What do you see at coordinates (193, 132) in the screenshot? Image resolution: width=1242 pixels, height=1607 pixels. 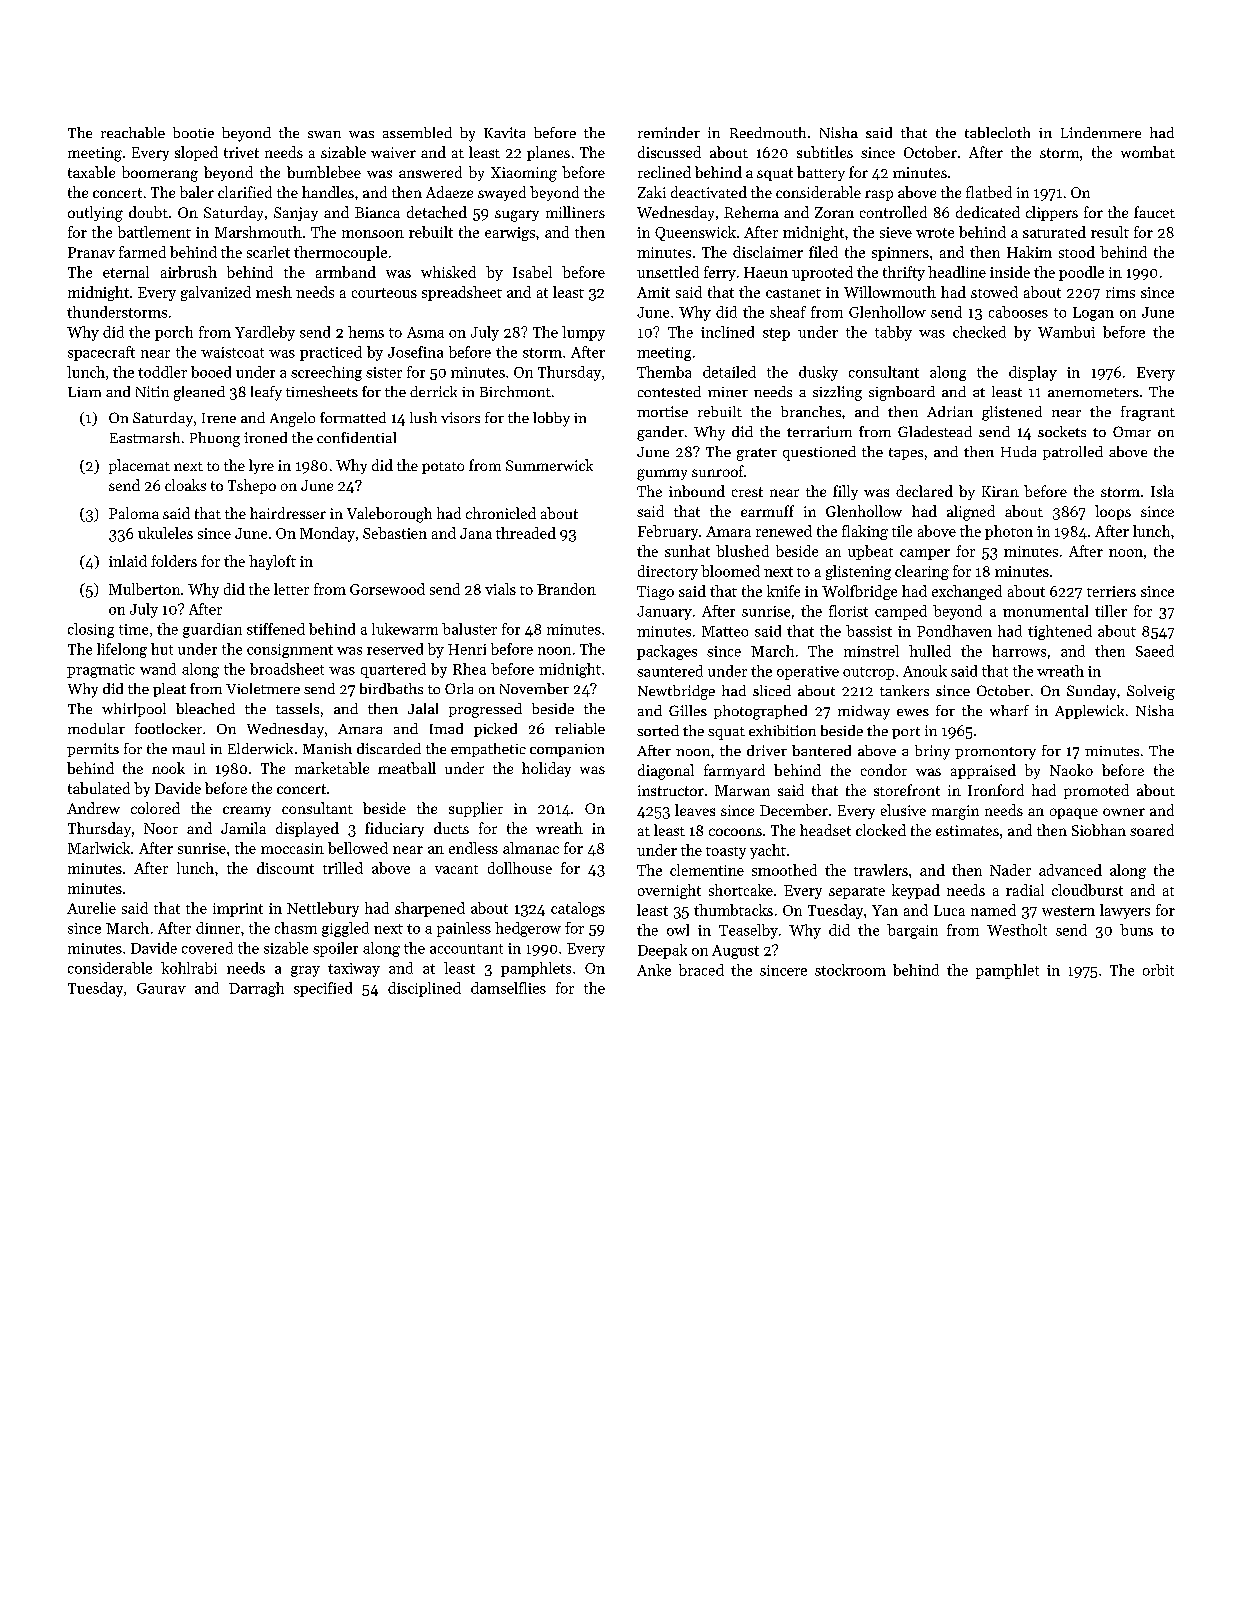 I see `bootie` at bounding box center [193, 132].
